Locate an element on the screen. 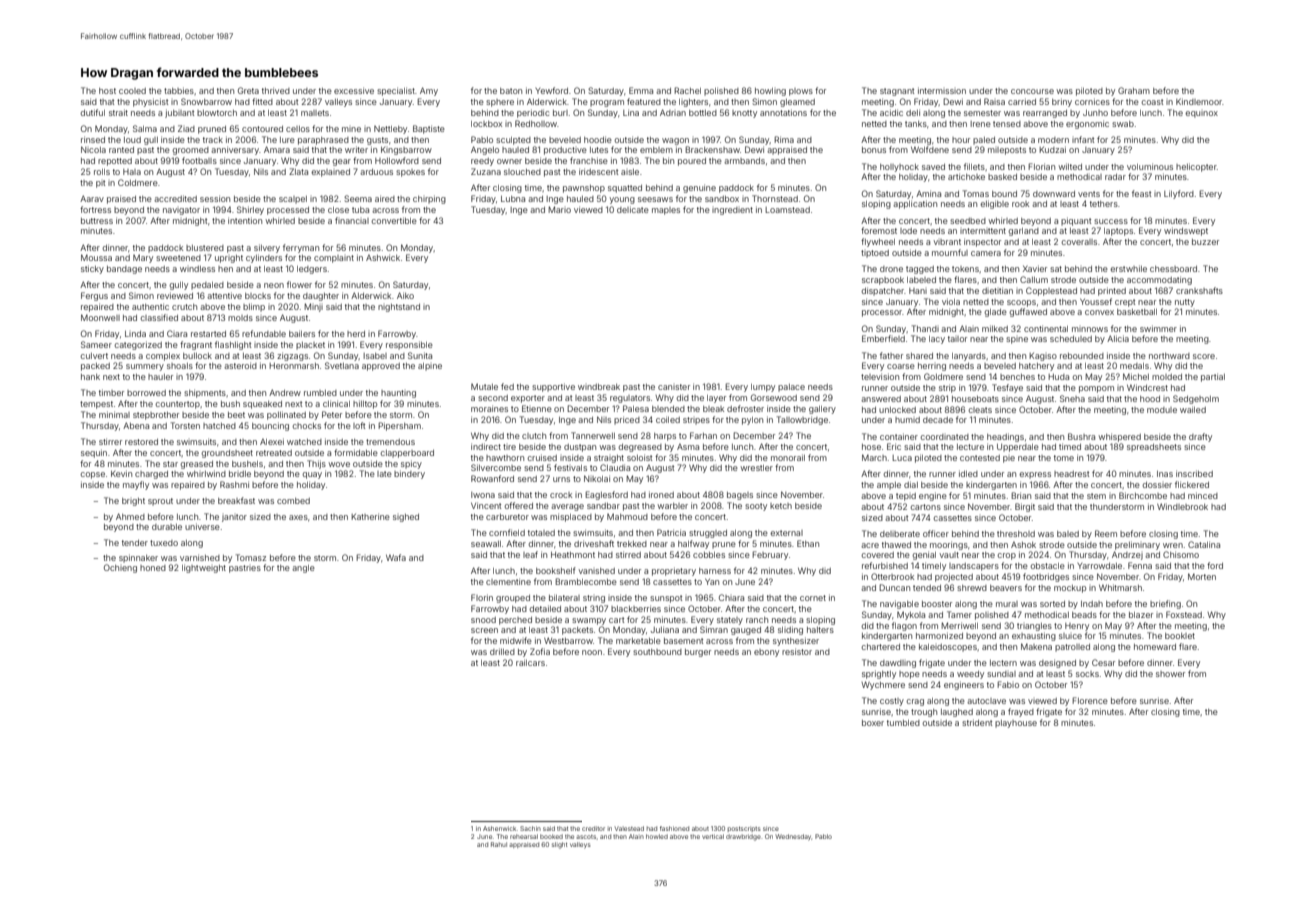 This screenshot has height=924, width=1308. asteroid is located at coordinates (240, 365).
